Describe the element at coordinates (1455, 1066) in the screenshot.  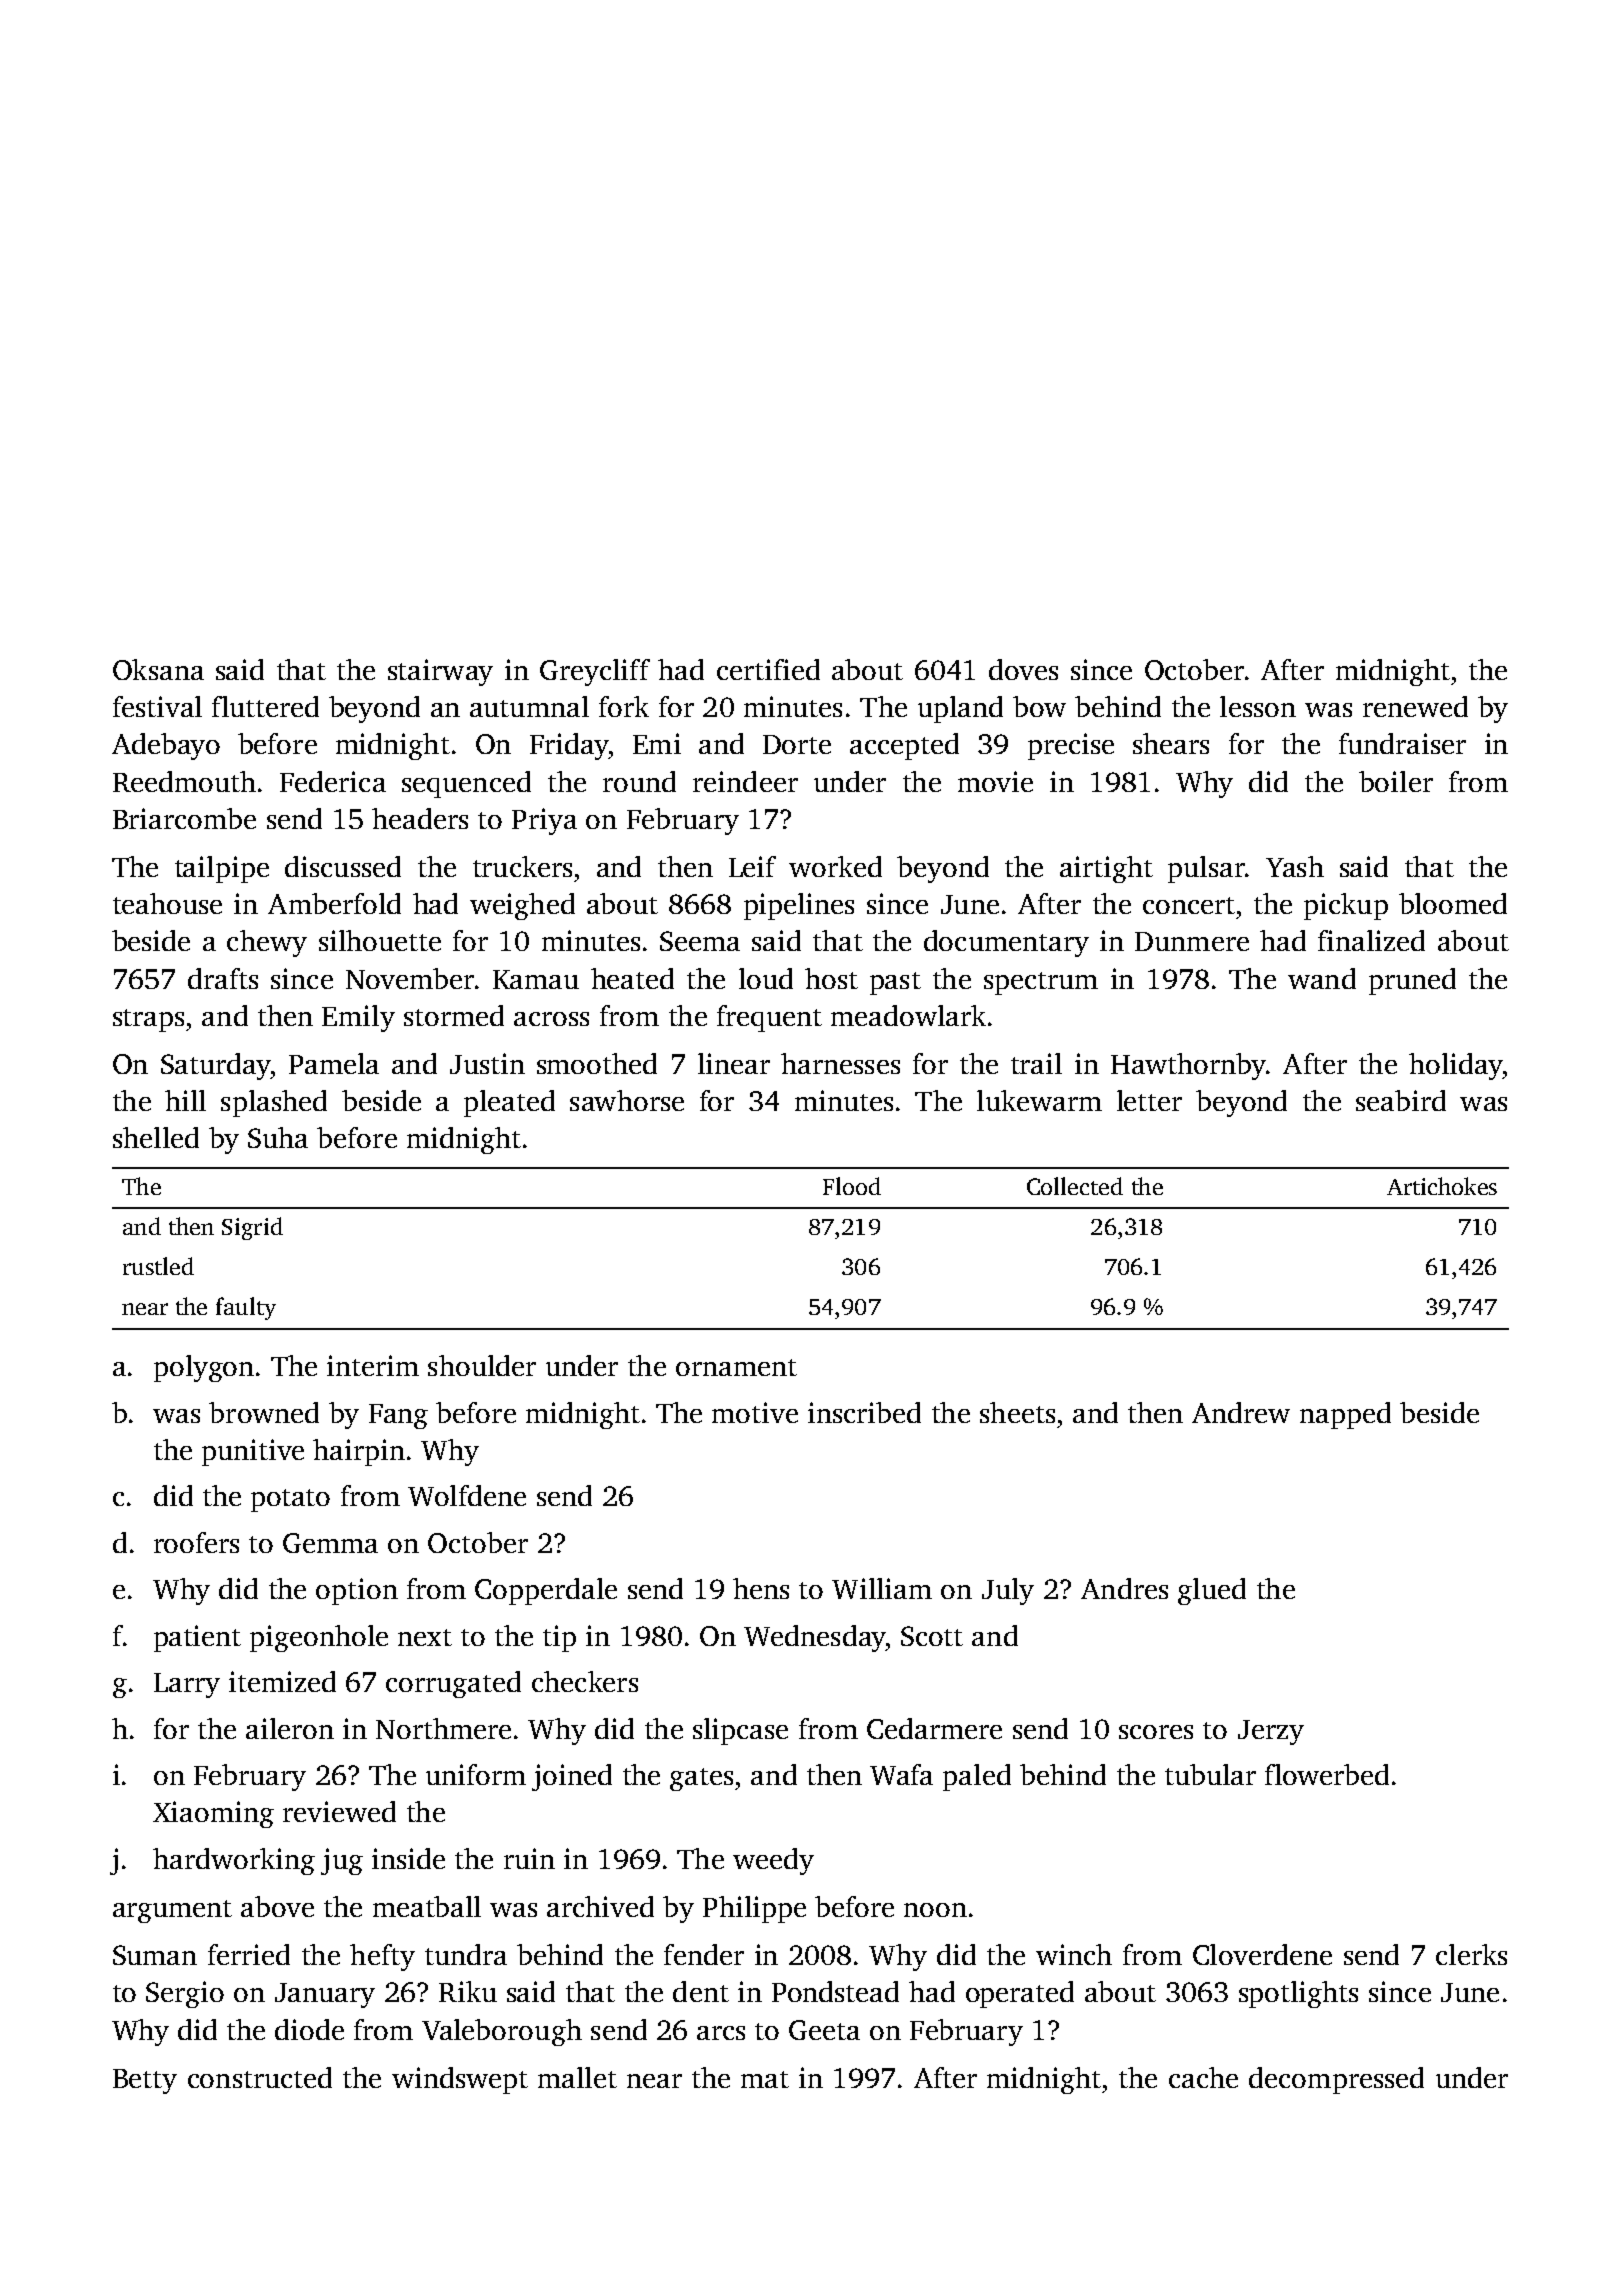
I see `holiday` at that location.
